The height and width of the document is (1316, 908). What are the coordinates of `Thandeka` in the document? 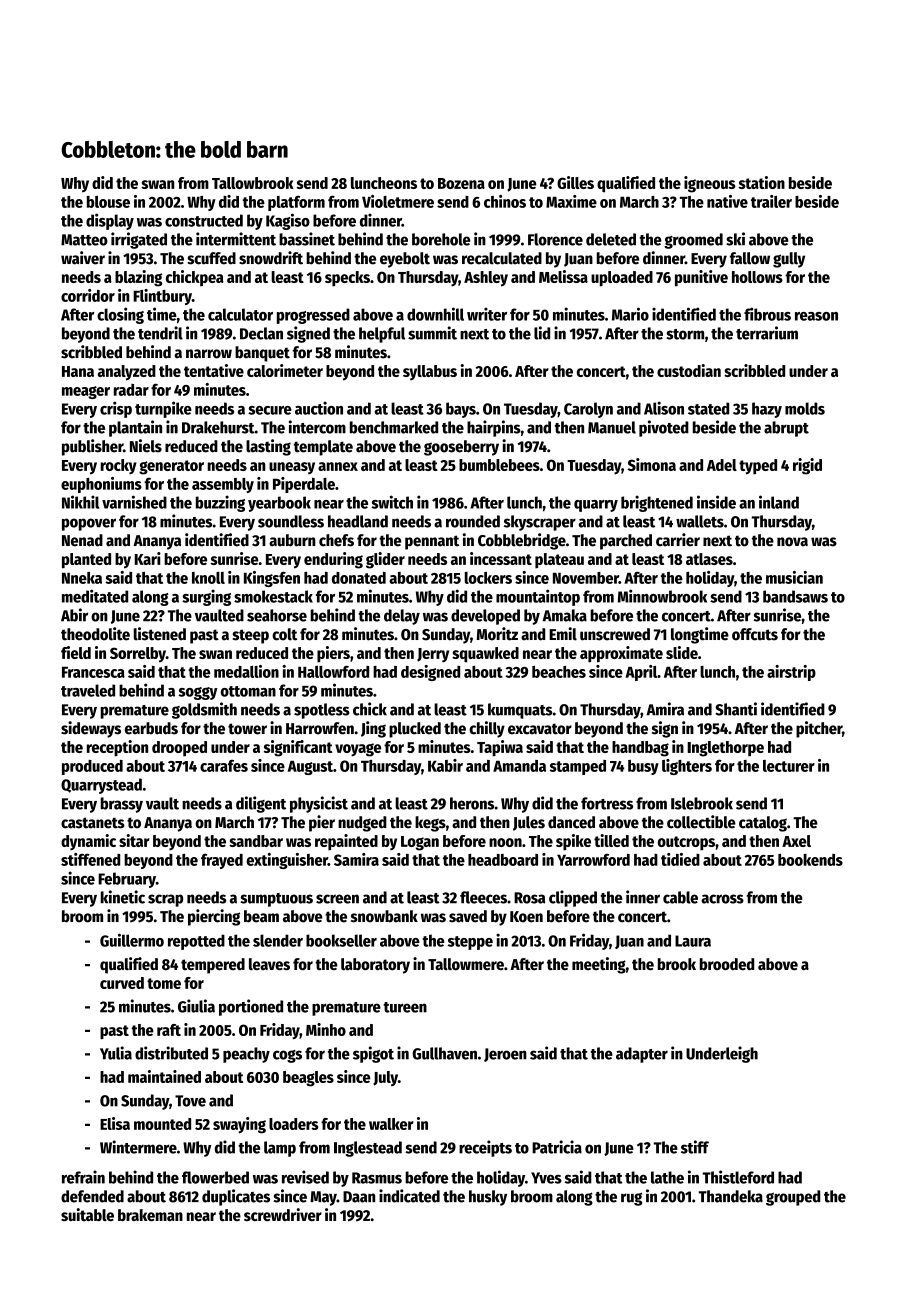 It's located at (731, 1196).
